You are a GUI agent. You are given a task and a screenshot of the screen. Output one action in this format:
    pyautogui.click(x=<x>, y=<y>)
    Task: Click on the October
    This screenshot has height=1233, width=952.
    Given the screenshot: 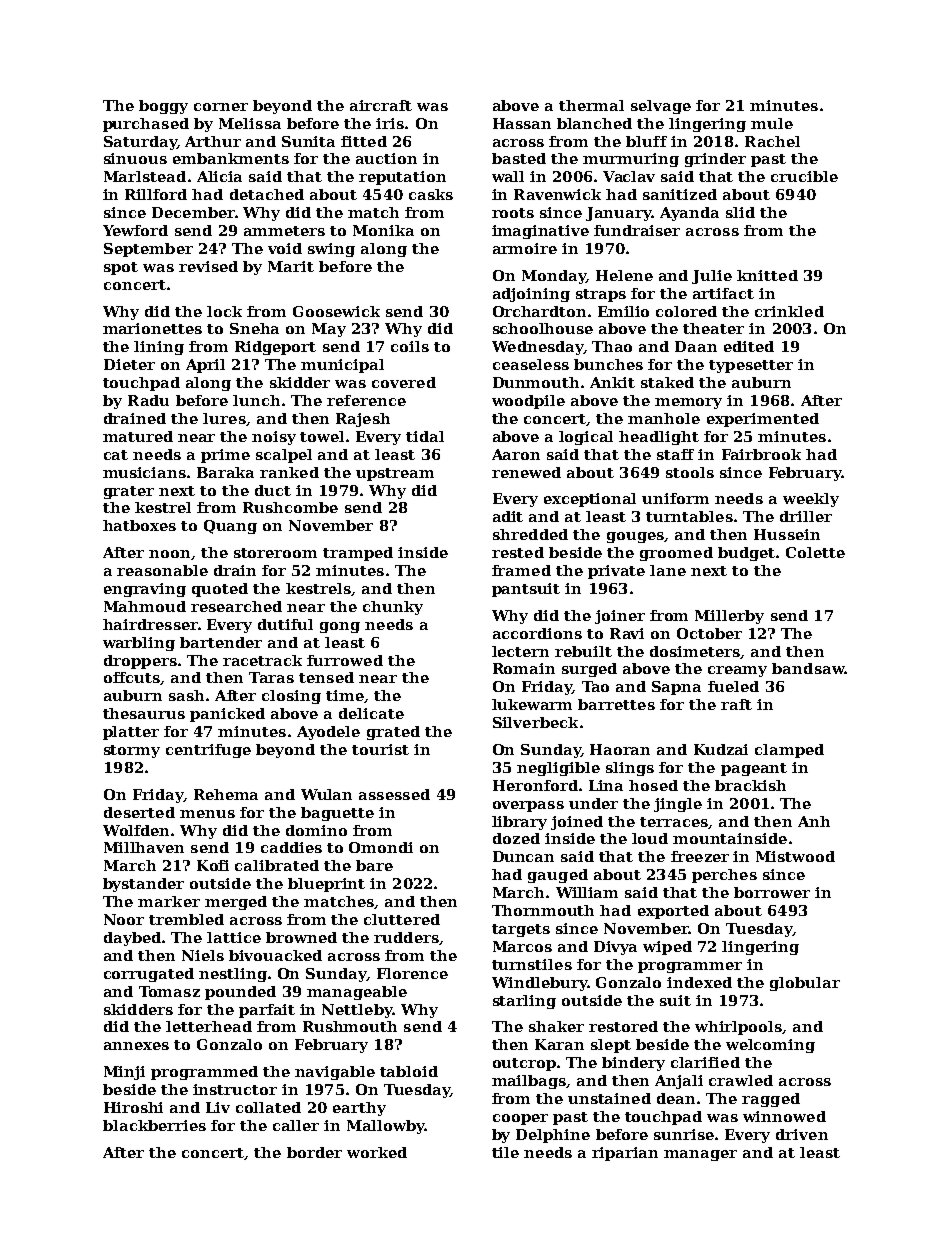 What is the action you would take?
    pyautogui.click(x=709, y=633)
